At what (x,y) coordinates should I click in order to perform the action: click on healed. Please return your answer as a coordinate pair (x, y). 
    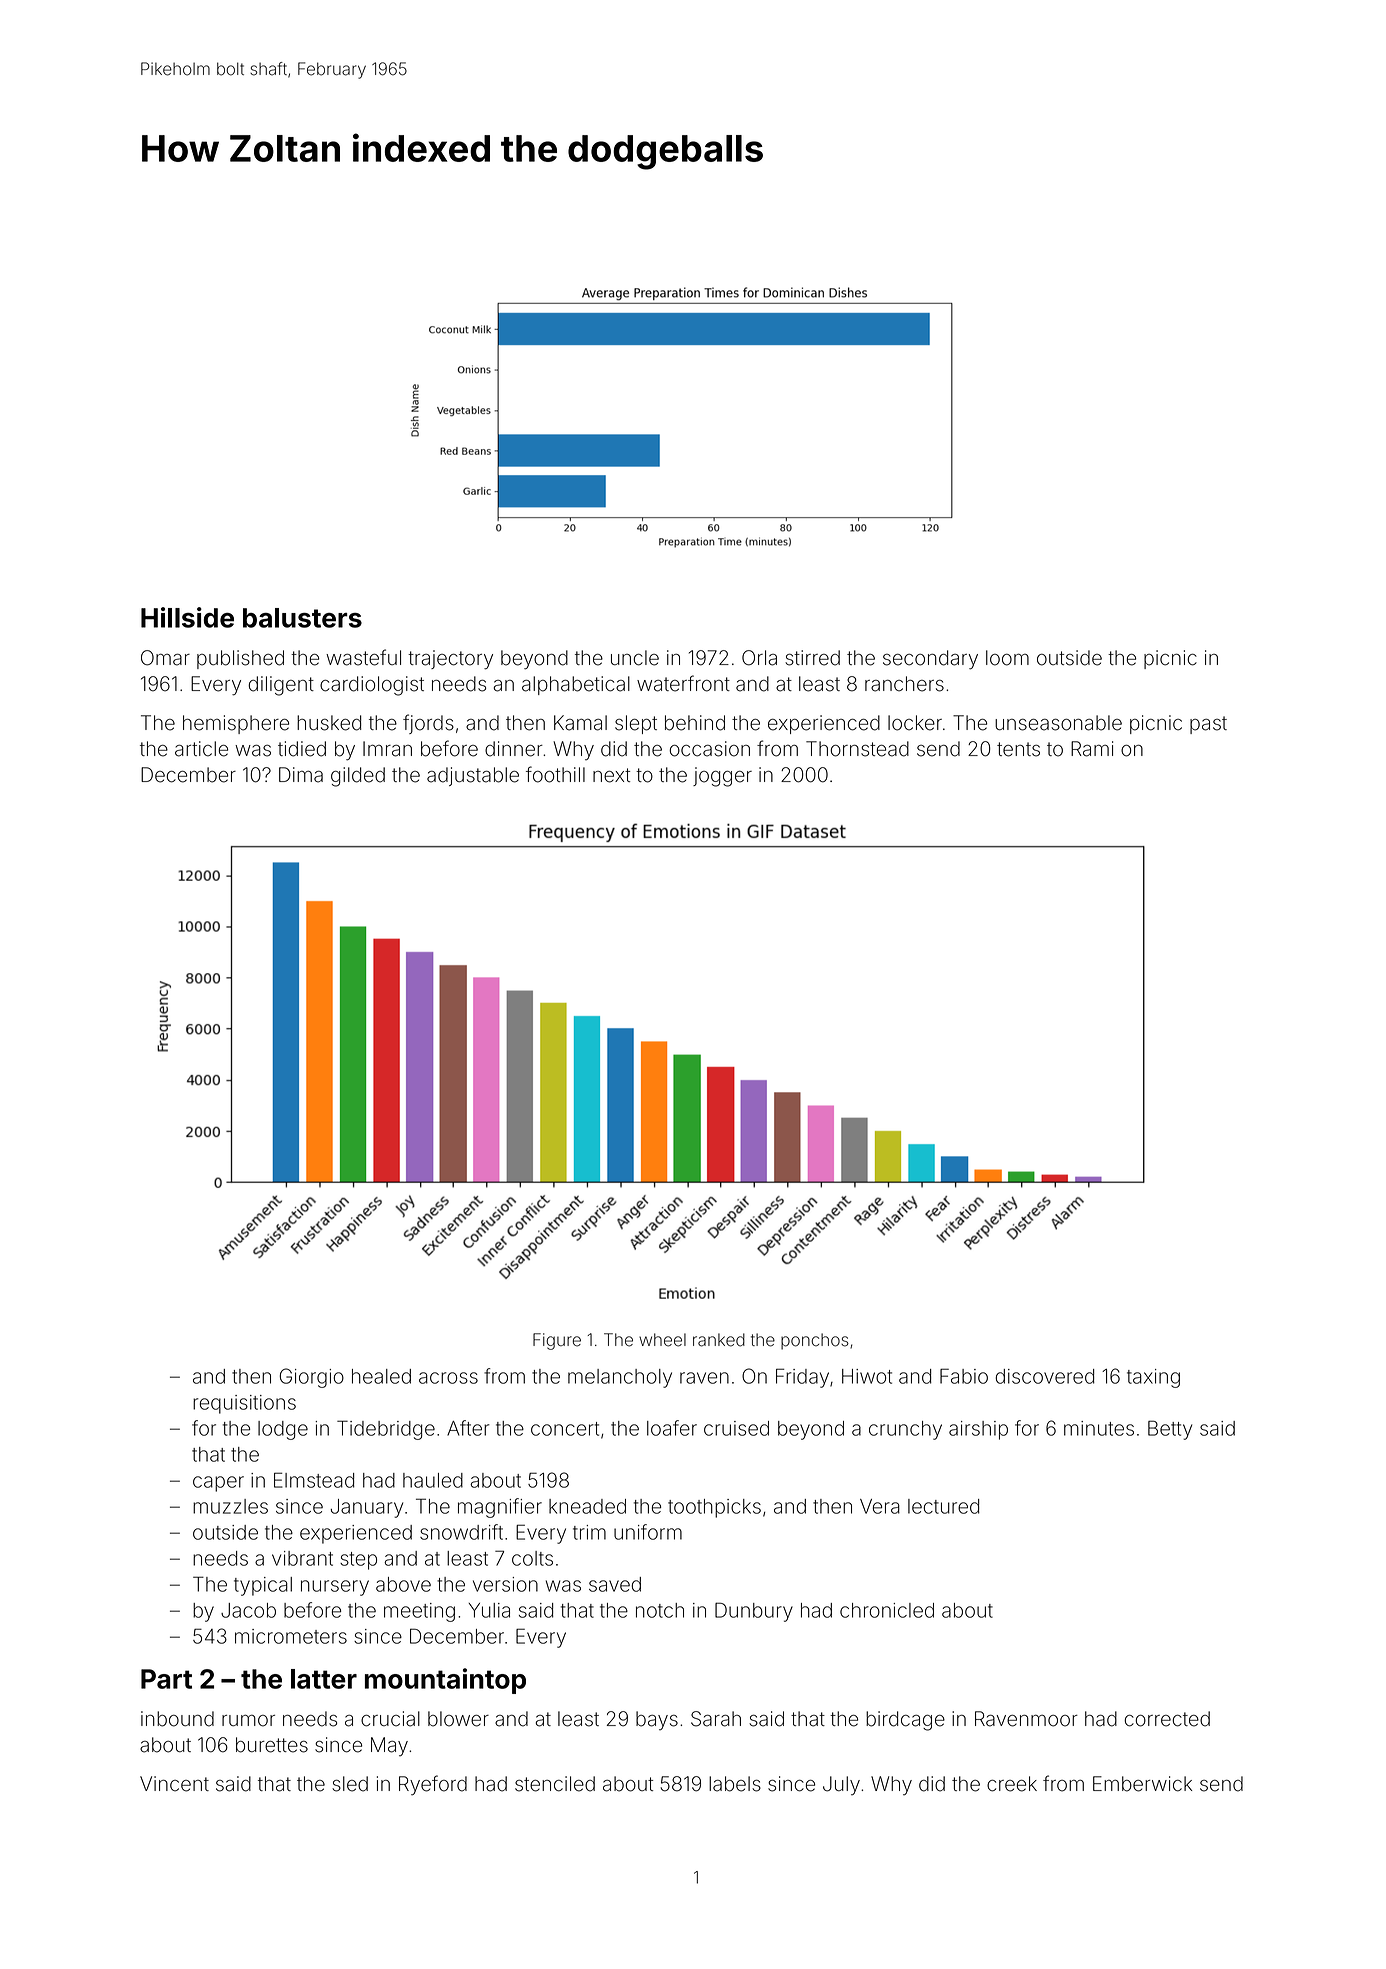
    Looking at the image, I should click on (381, 1376).
